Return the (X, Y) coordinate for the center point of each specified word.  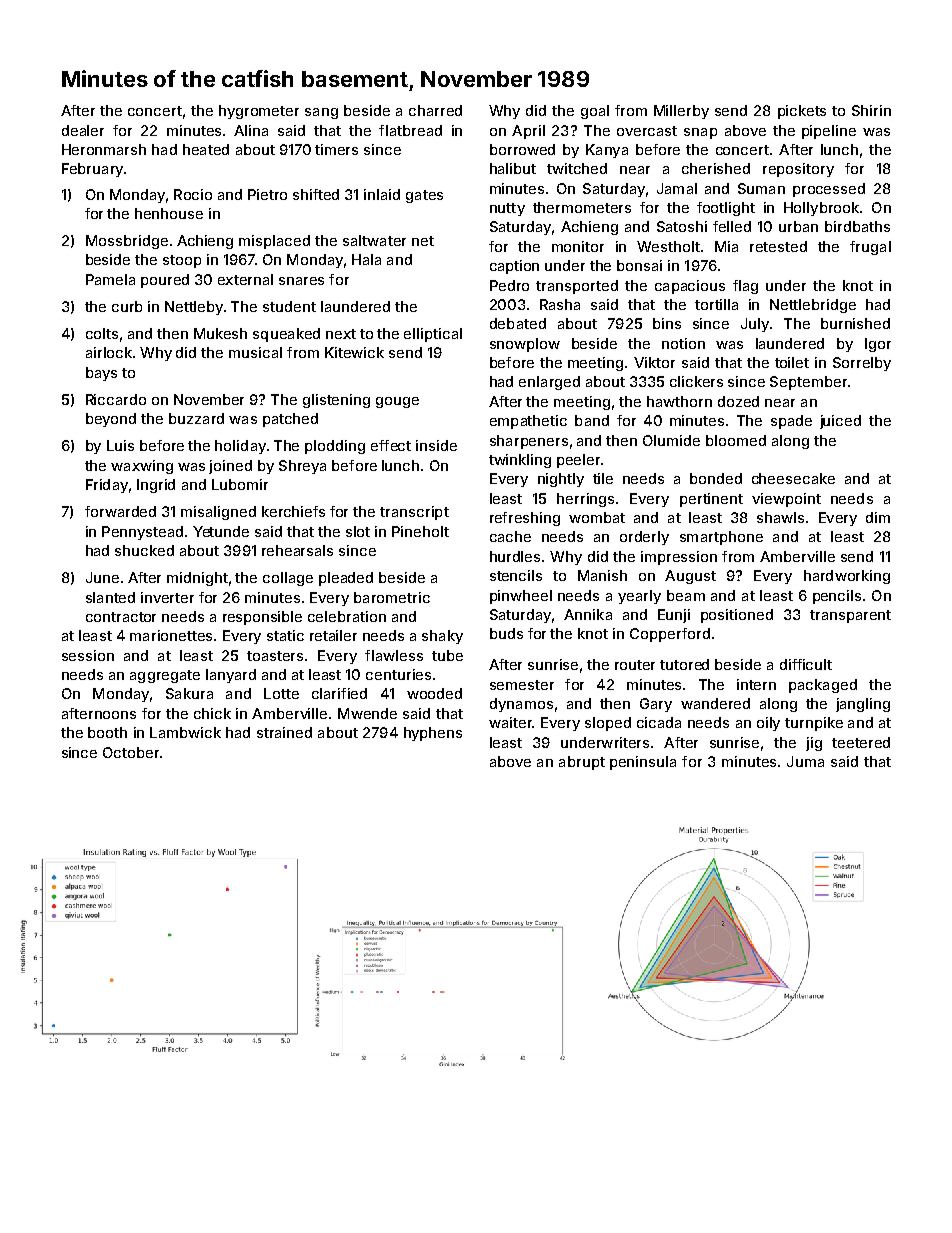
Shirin (871, 110)
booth (107, 732)
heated (206, 149)
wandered (715, 703)
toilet (792, 362)
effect (391, 445)
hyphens (433, 734)
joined (230, 467)
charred (435, 110)
